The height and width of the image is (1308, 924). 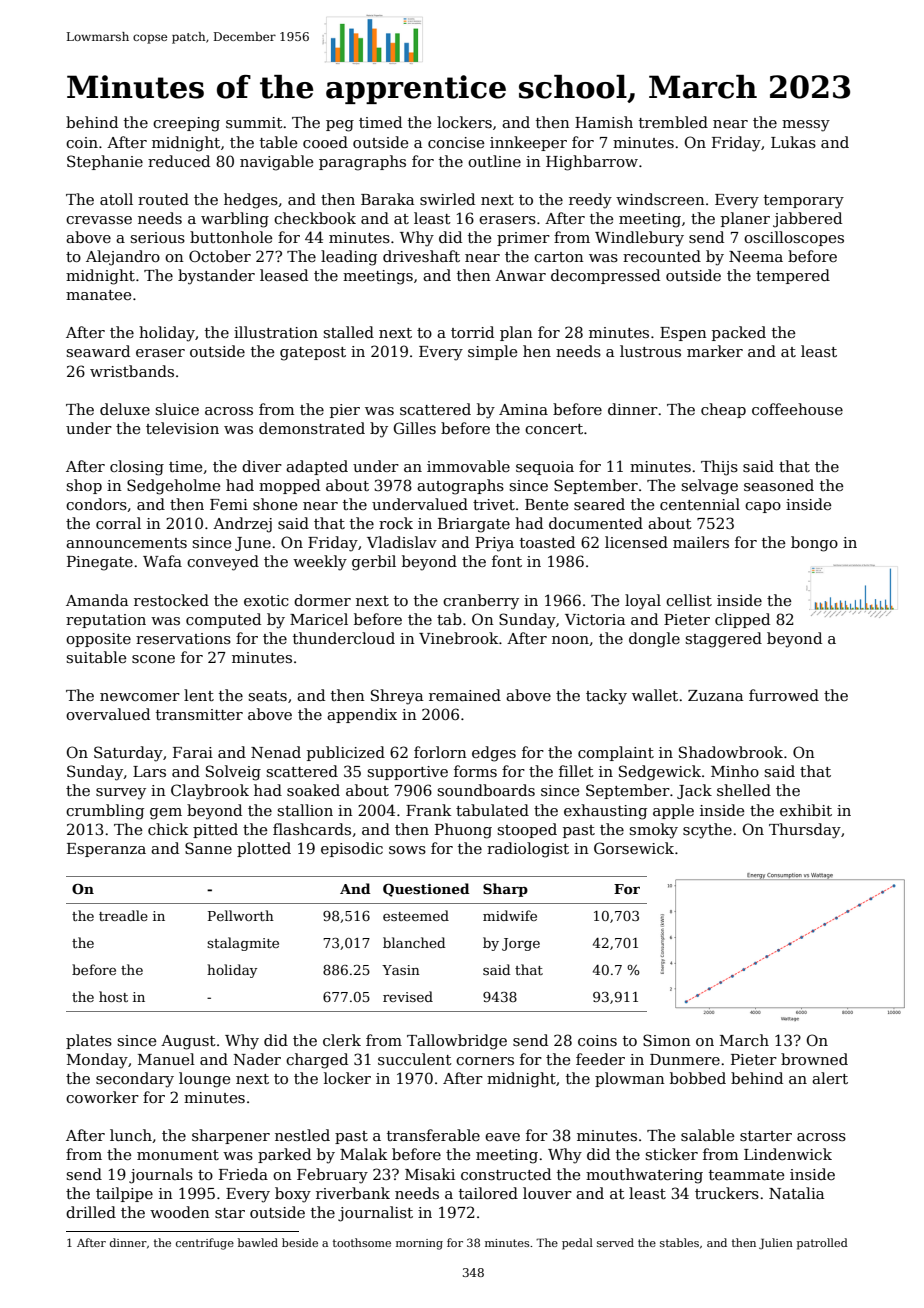 I want to click on shelled, so click(x=744, y=790).
